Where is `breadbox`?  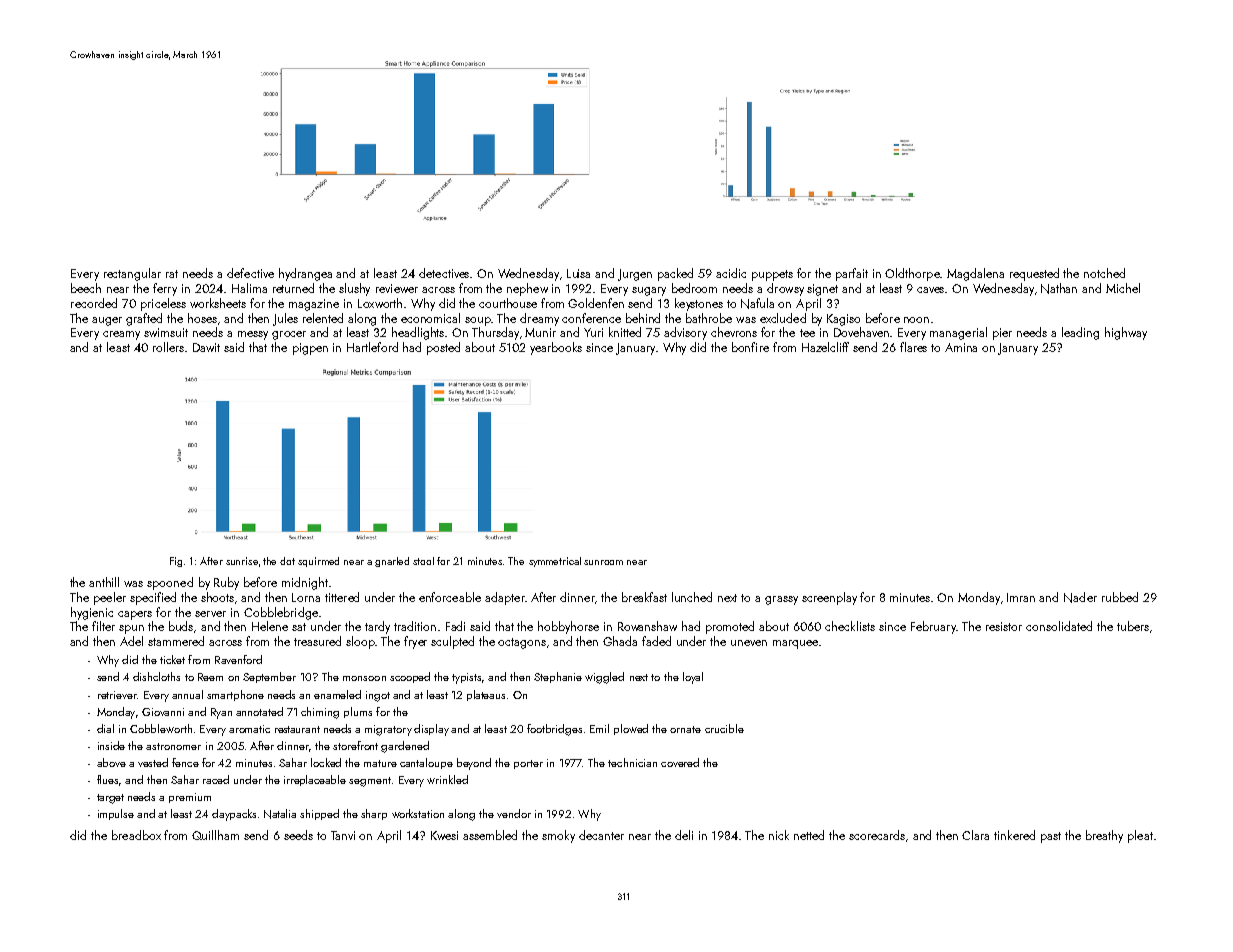
breadbox is located at coordinates (136, 835).
